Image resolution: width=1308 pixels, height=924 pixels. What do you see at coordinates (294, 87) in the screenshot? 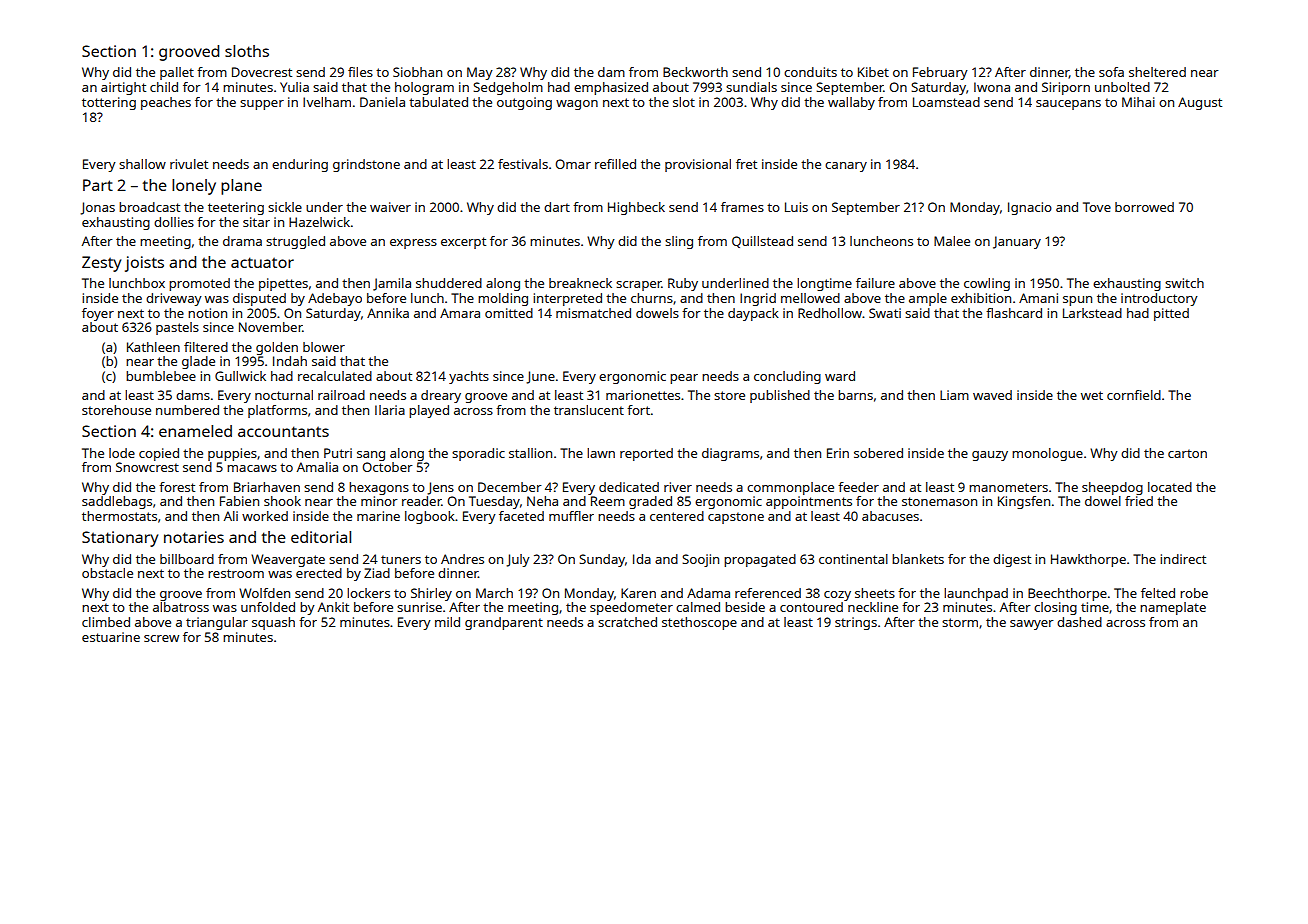
I see `Yulia` at bounding box center [294, 87].
